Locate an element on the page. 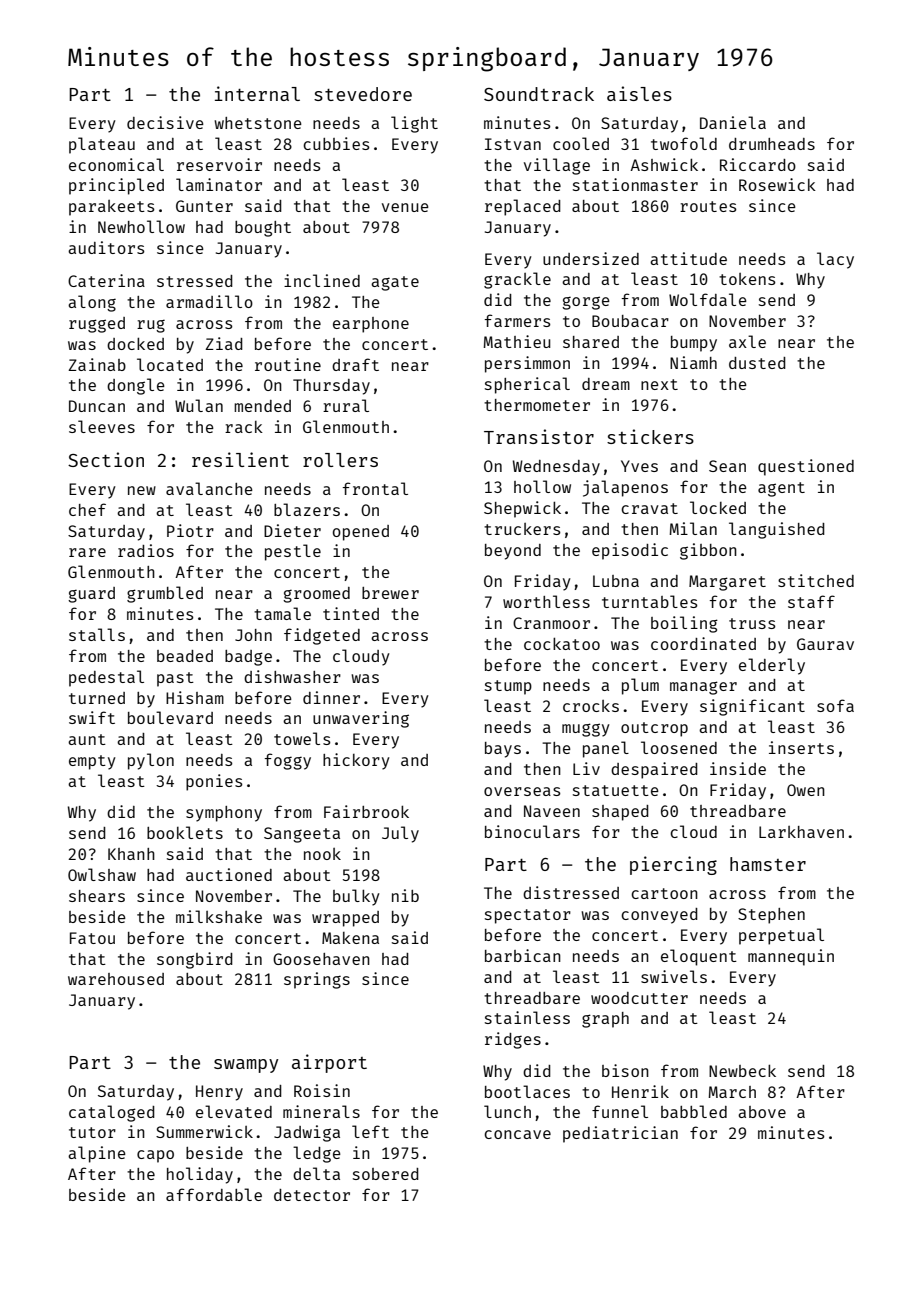 The image size is (924, 1308). overseas is located at coordinates (522, 791).
